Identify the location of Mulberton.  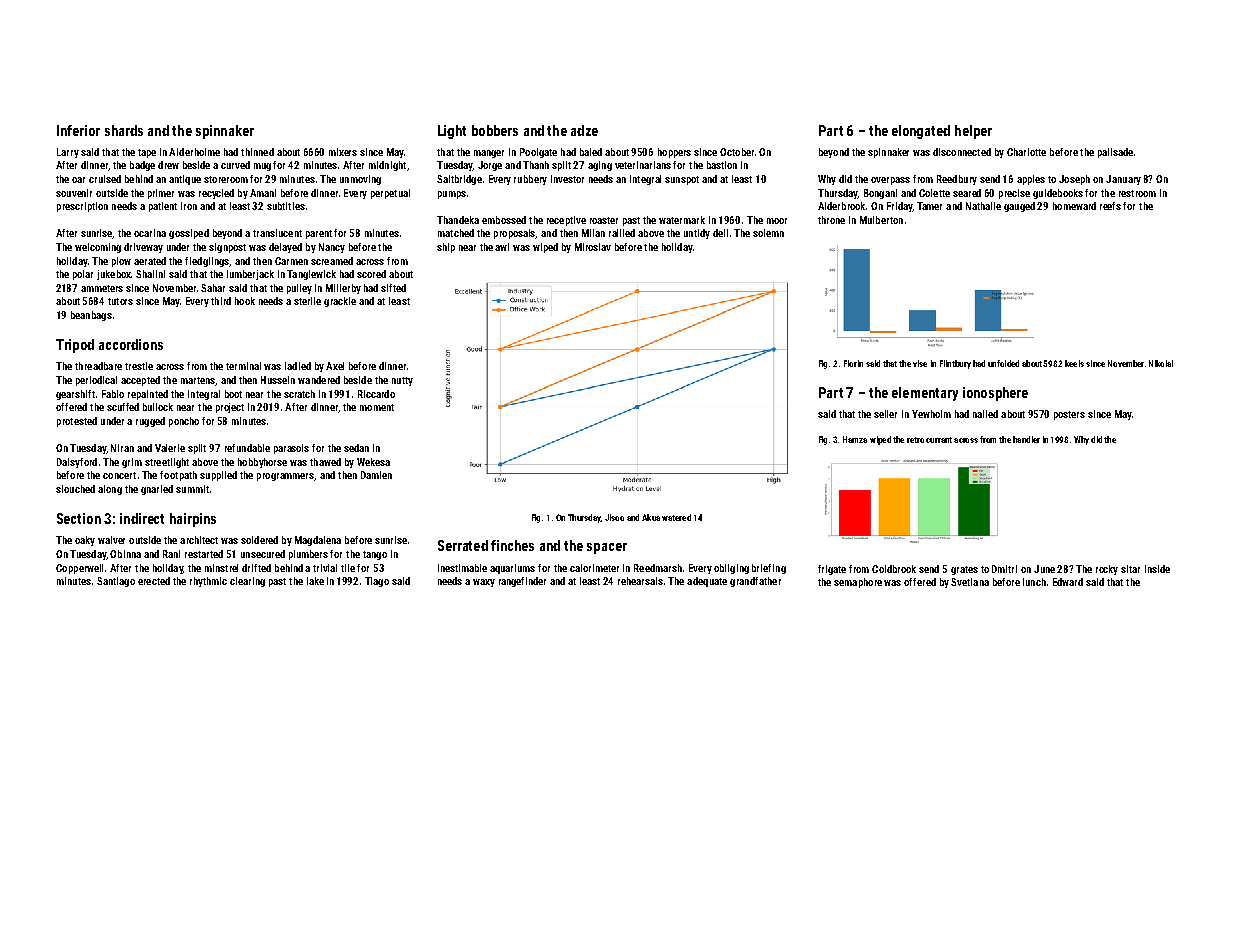
(881, 220).
